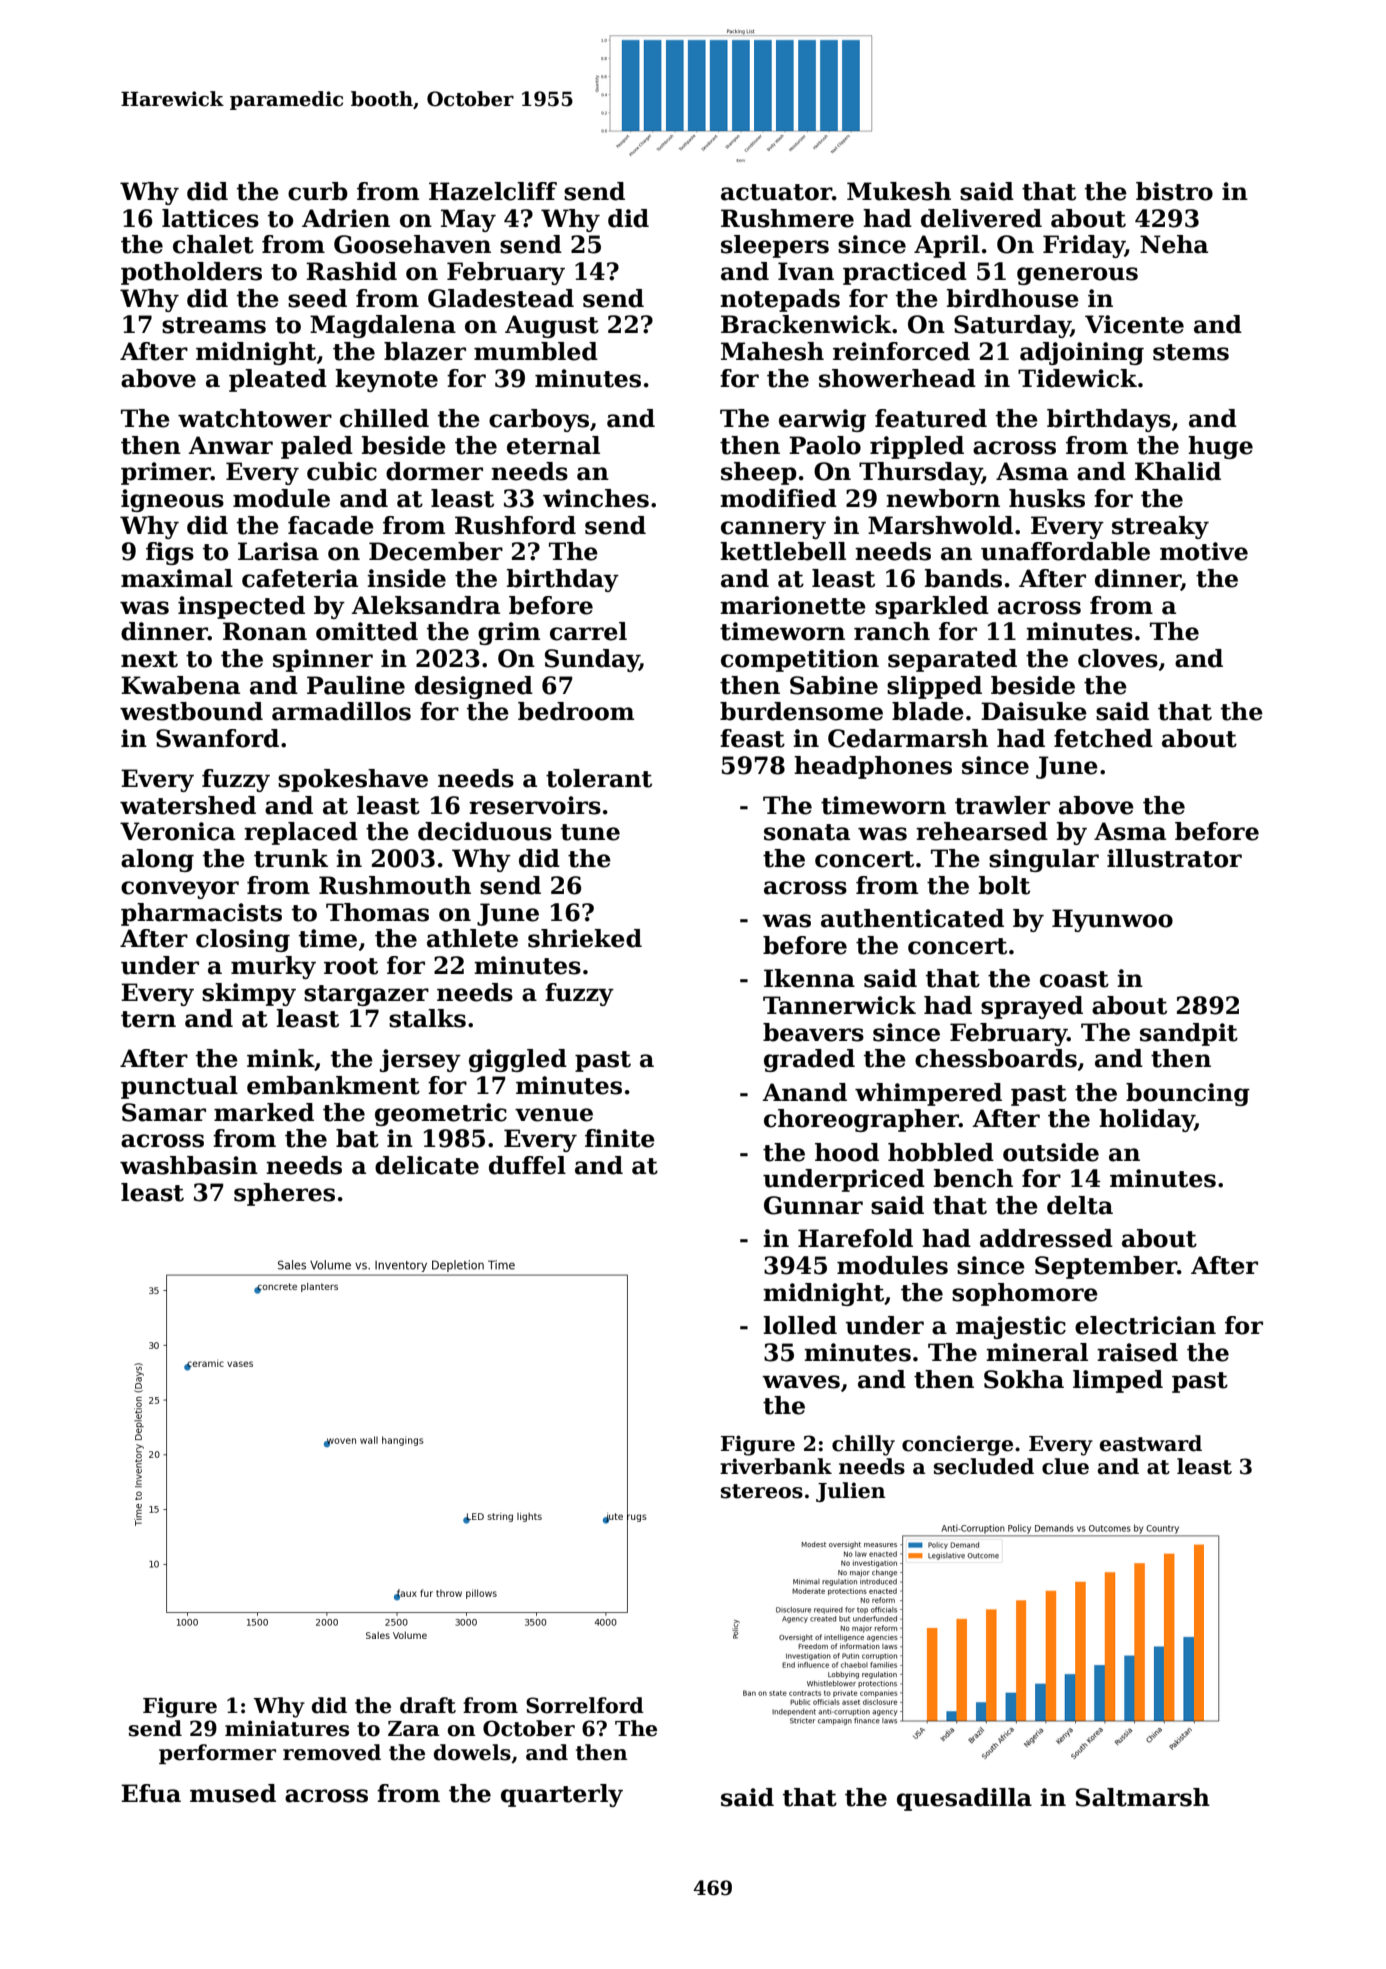 The image size is (1386, 1969). What do you see at coordinates (1188, 1094) in the page?
I see `bouncing` at bounding box center [1188, 1094].
